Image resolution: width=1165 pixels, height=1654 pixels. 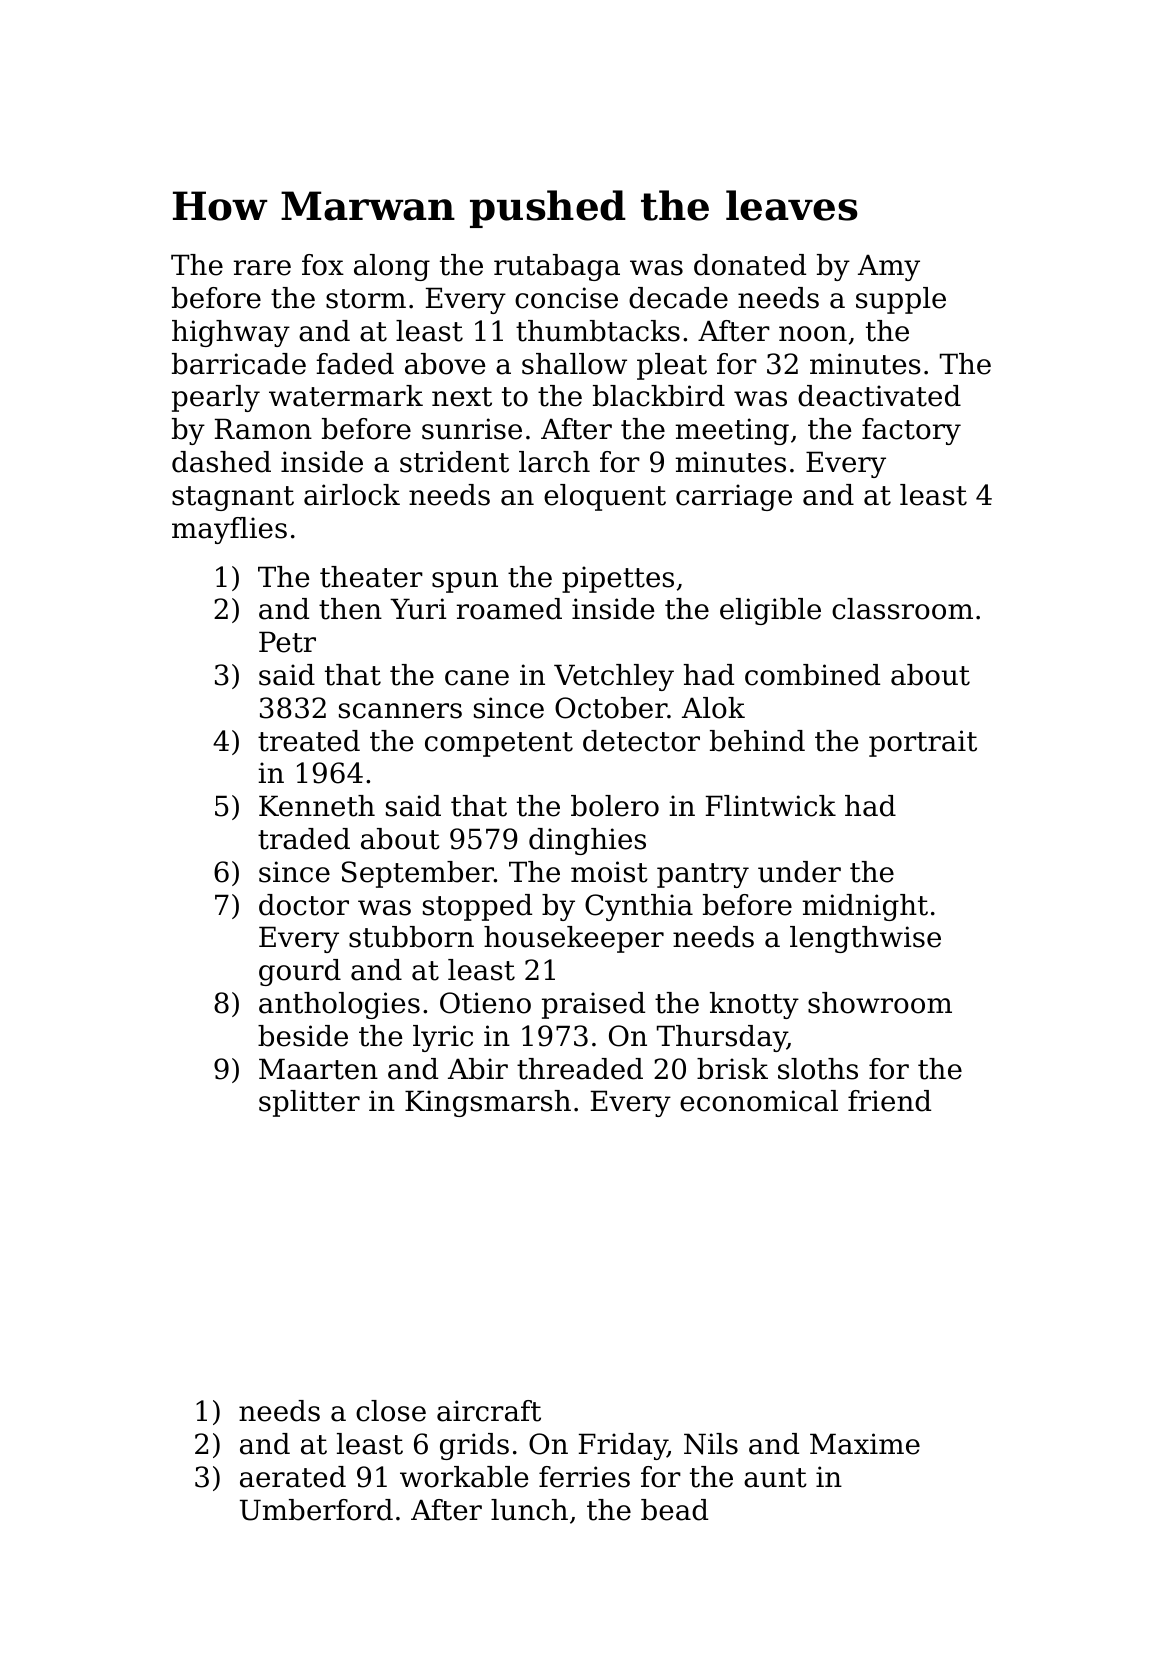 What do you see at coordinates (262, 268) in the screenshot?
I see `rare` at bounding box center [262, 268].
